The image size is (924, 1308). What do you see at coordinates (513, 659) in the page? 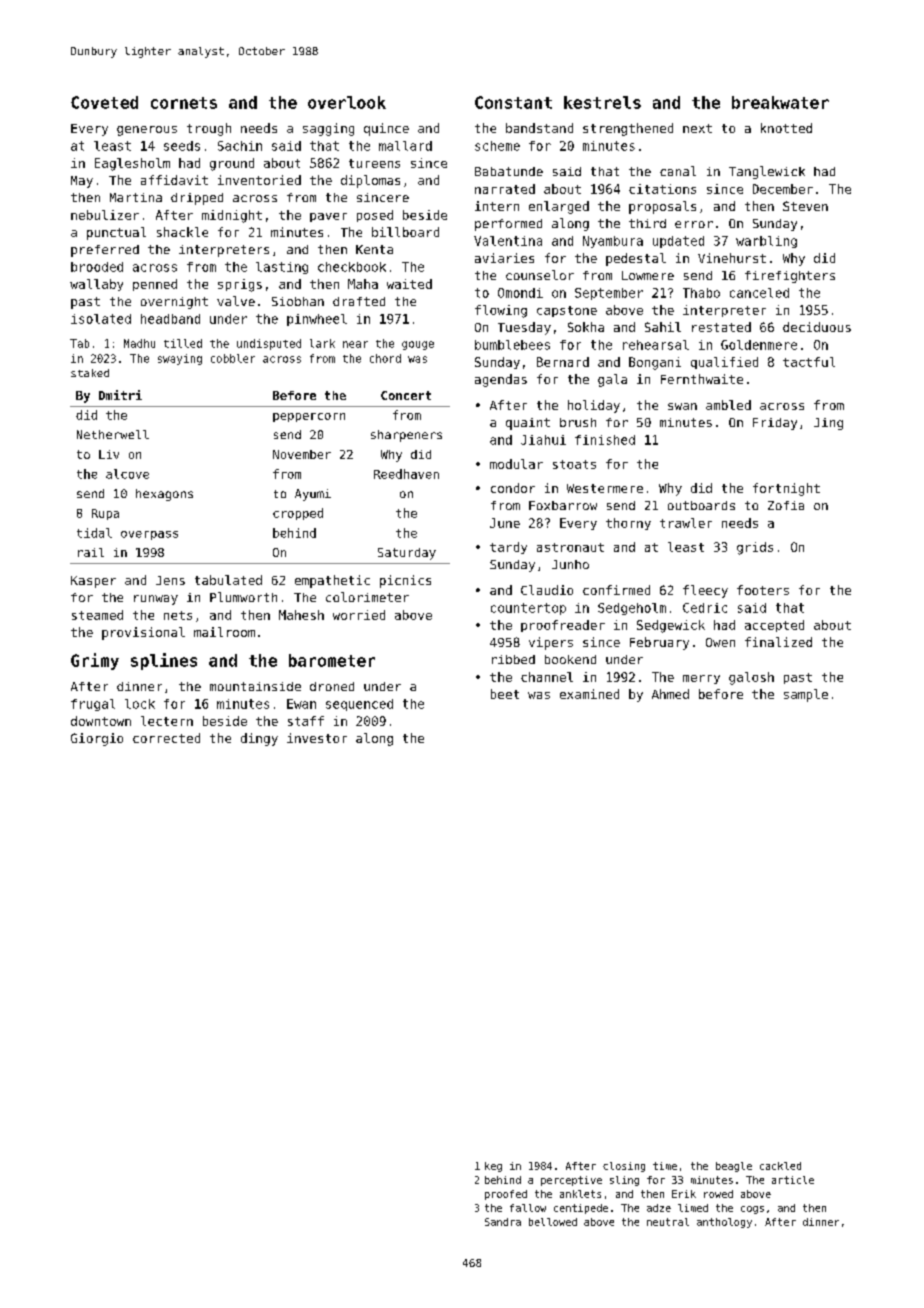
I see `ribbed` at bounding box center [513, 659].
